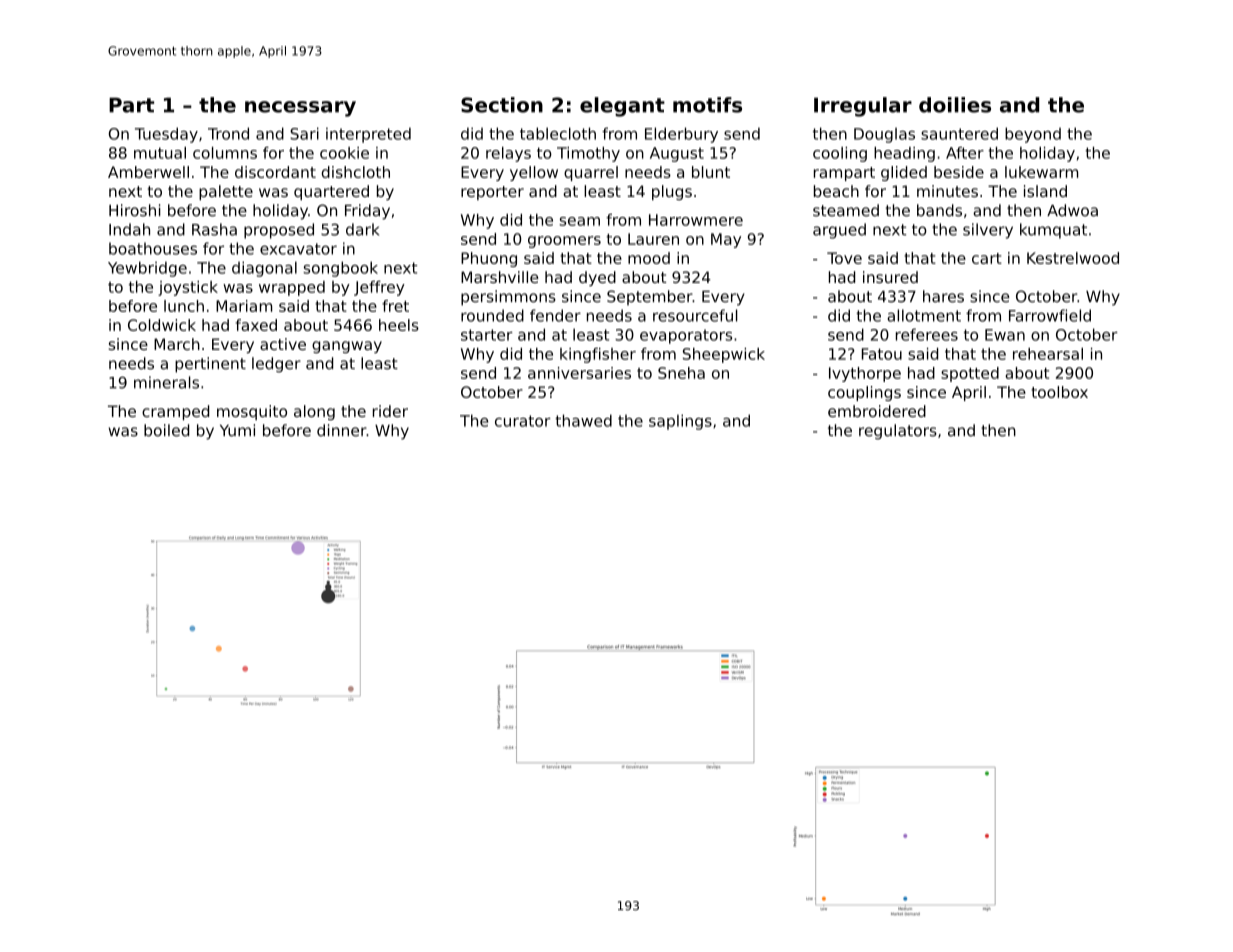 The height and width of the screenshot is (952, 1233). What do you see at coordinates (955, 105) in the screenshot?
I see `doilies` at bounding box center [955, 105].
